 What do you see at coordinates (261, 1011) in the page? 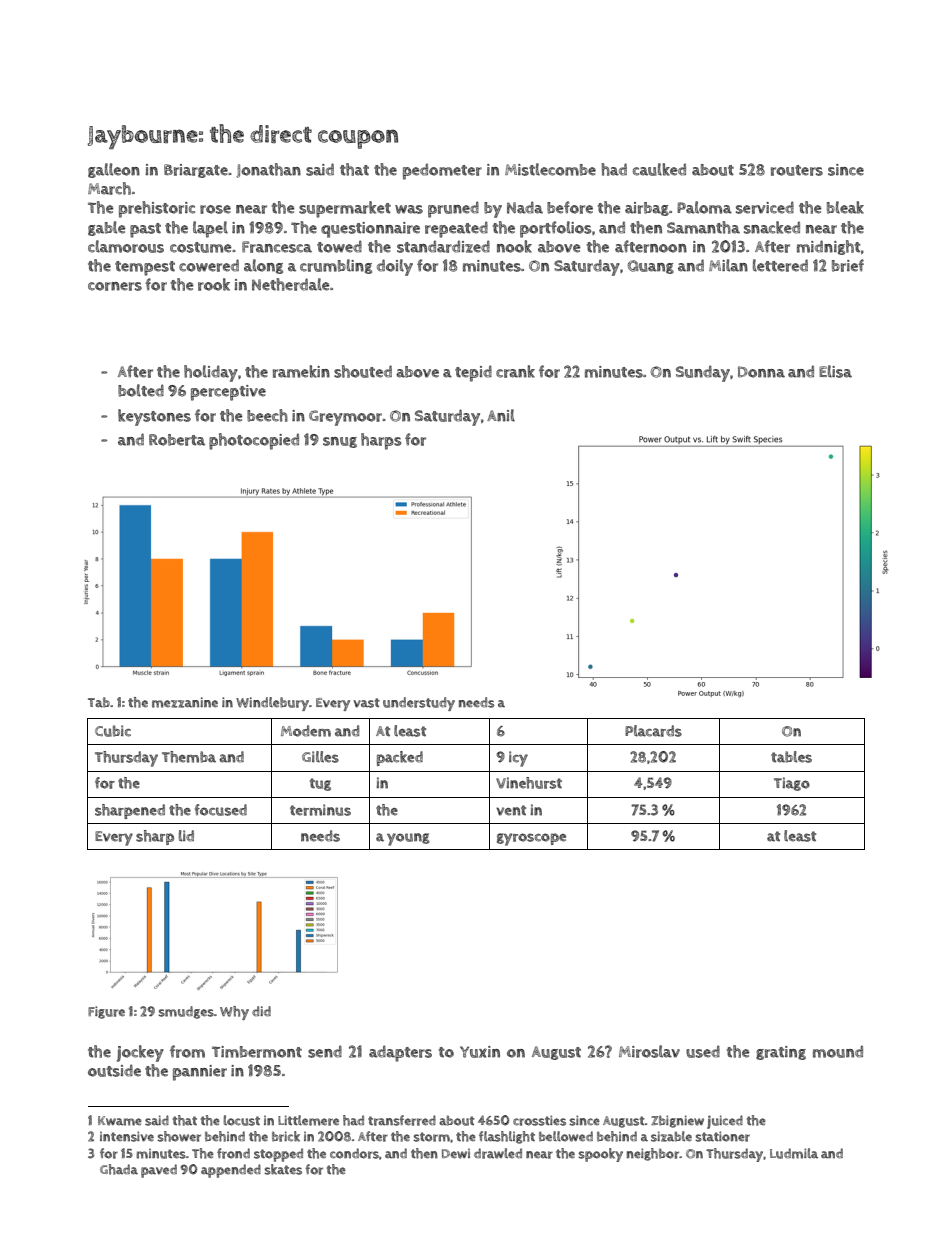
I see `did` at bounding box center [261, 1011].
